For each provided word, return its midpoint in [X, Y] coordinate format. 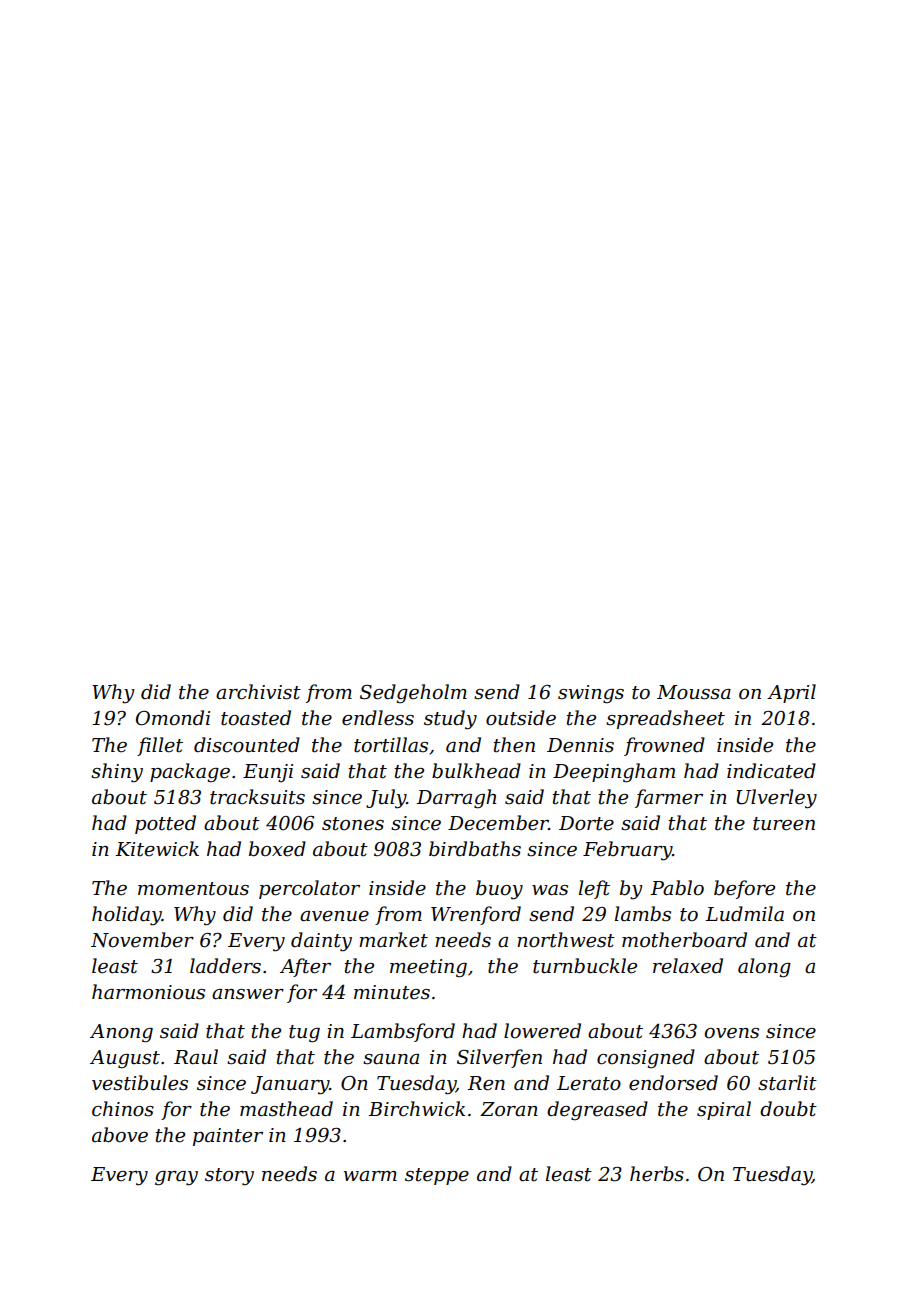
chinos [123, 1109]
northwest [566, 940]
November [142, 940]
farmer [669, 798]
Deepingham [614, 773]
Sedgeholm [413, 694]
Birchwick [416, 1109]
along [764, 968]
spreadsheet [665, 719]
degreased [597, 1111]
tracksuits [257, 797]
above [120, 1135]
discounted [247, 745]
